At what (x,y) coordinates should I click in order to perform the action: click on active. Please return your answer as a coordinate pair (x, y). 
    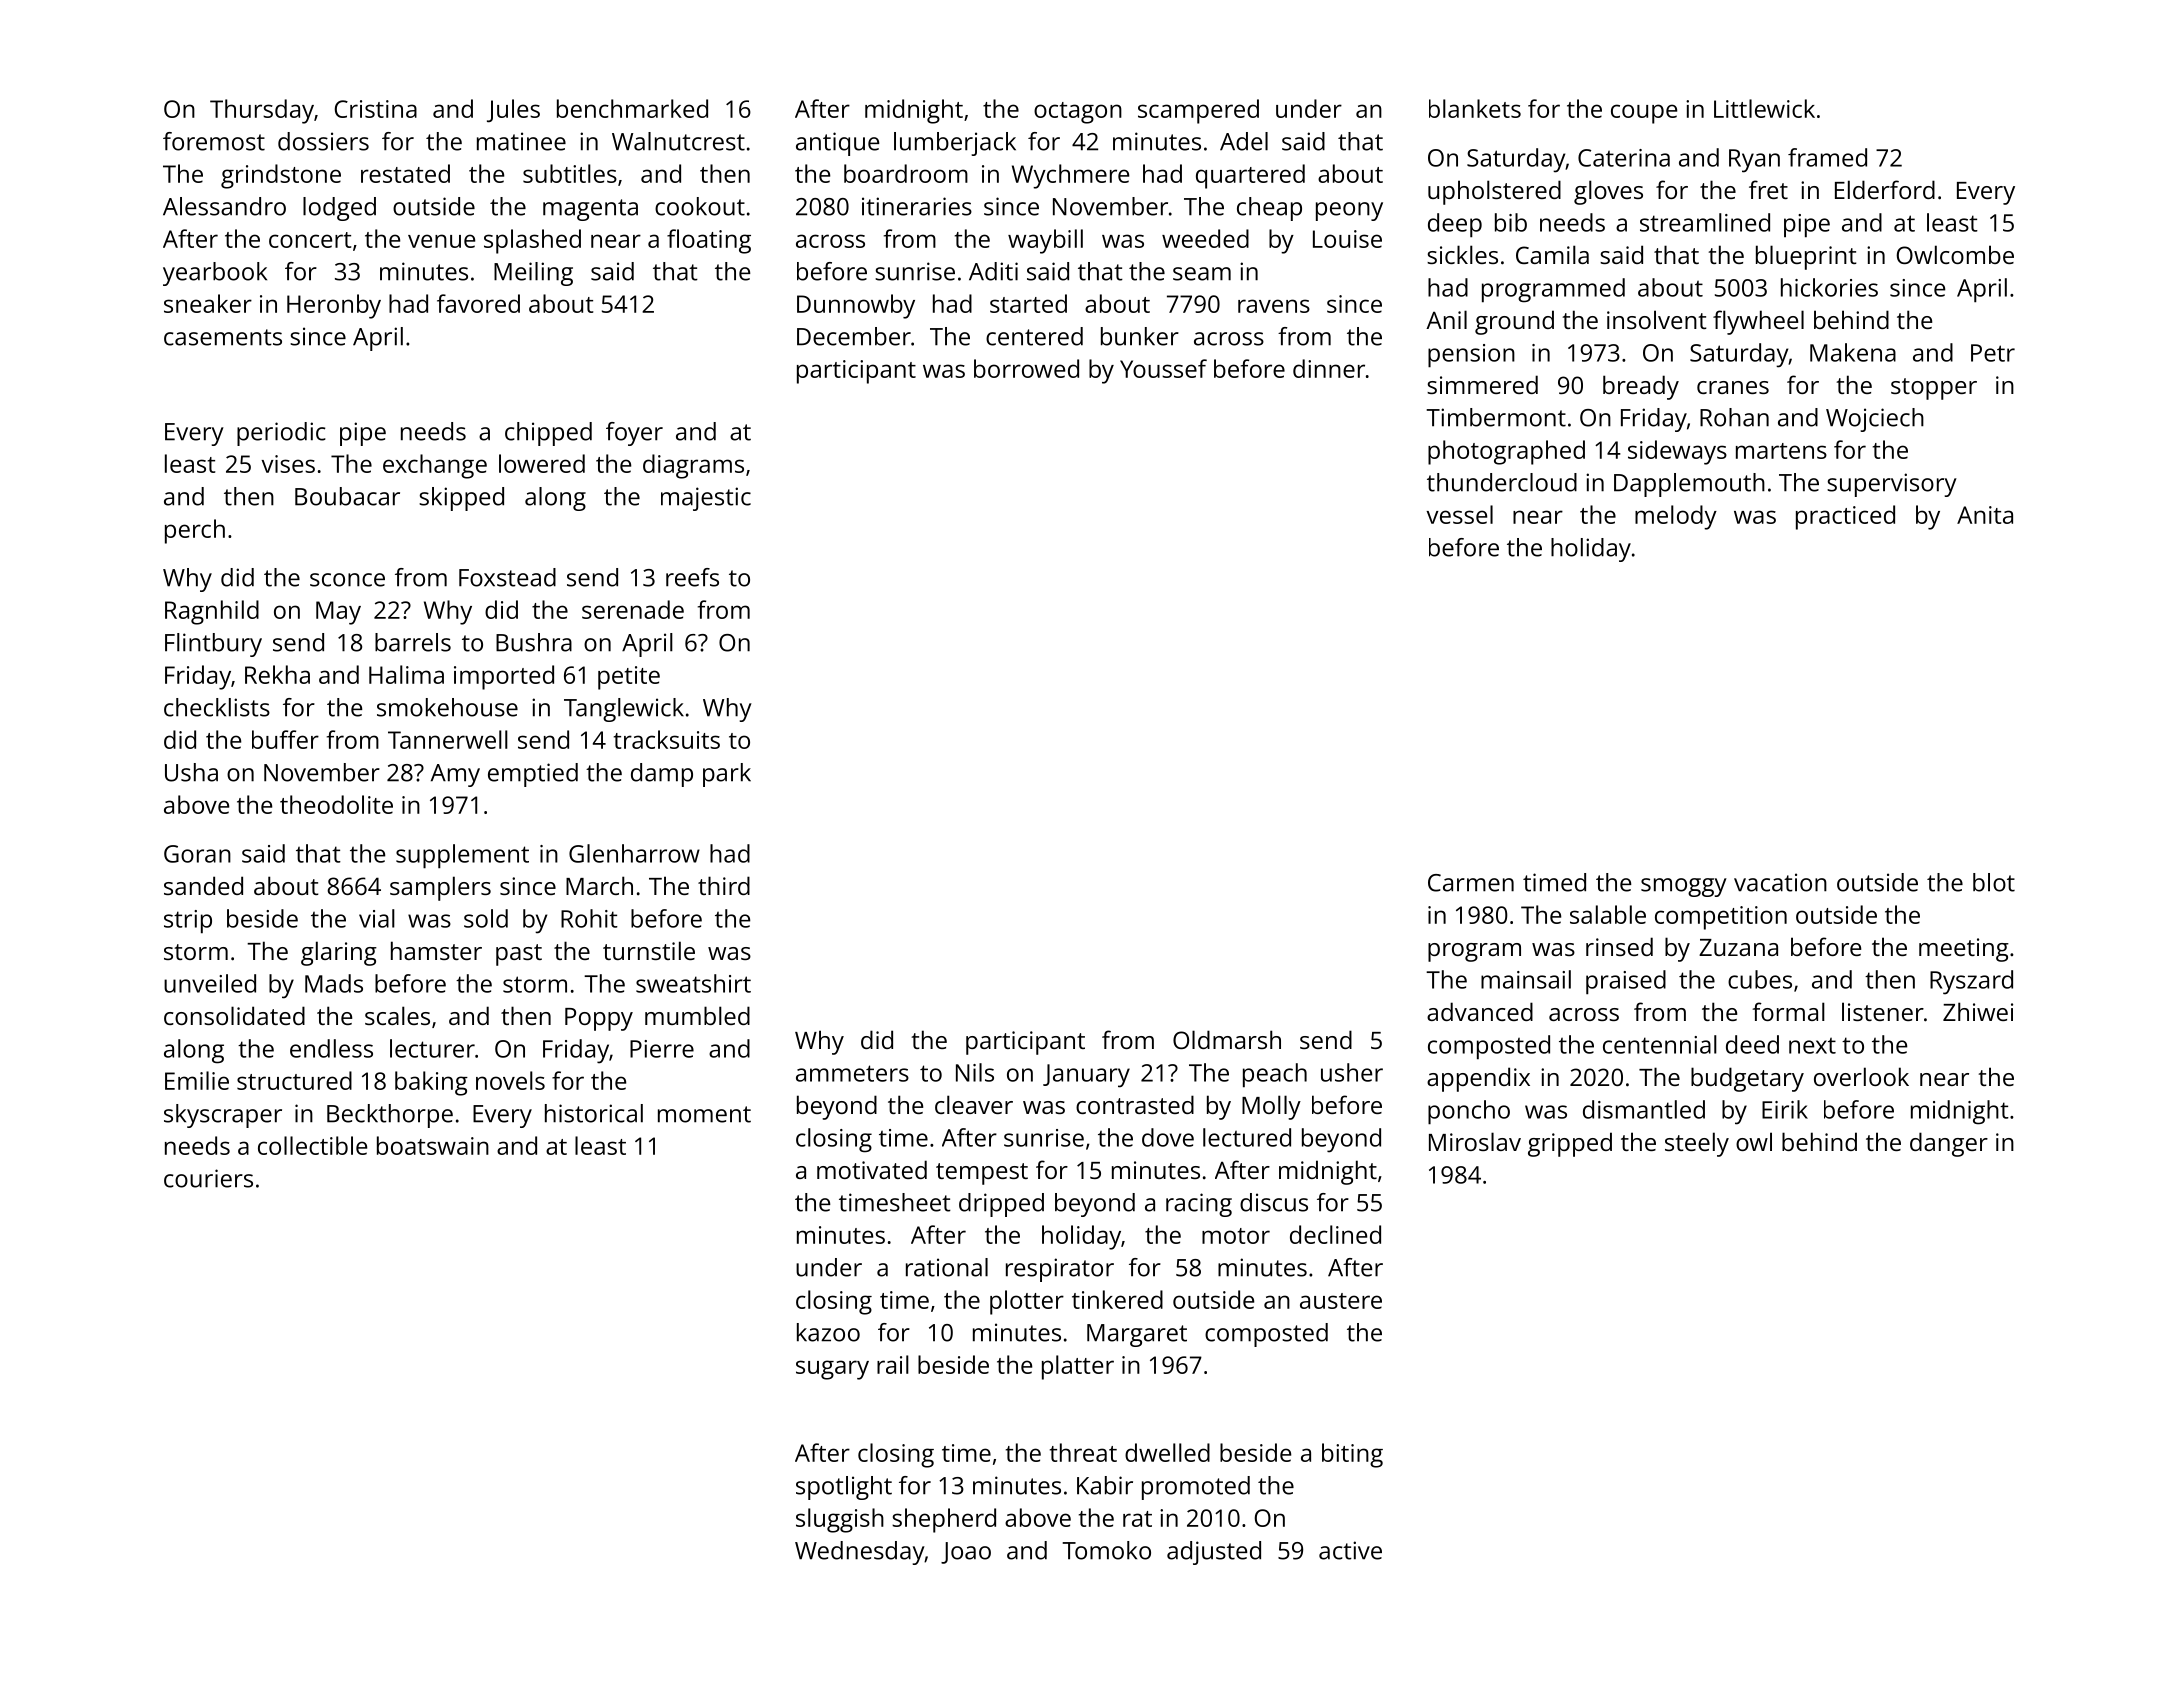
    Looking at the image, I should click on (1350, 1550).
